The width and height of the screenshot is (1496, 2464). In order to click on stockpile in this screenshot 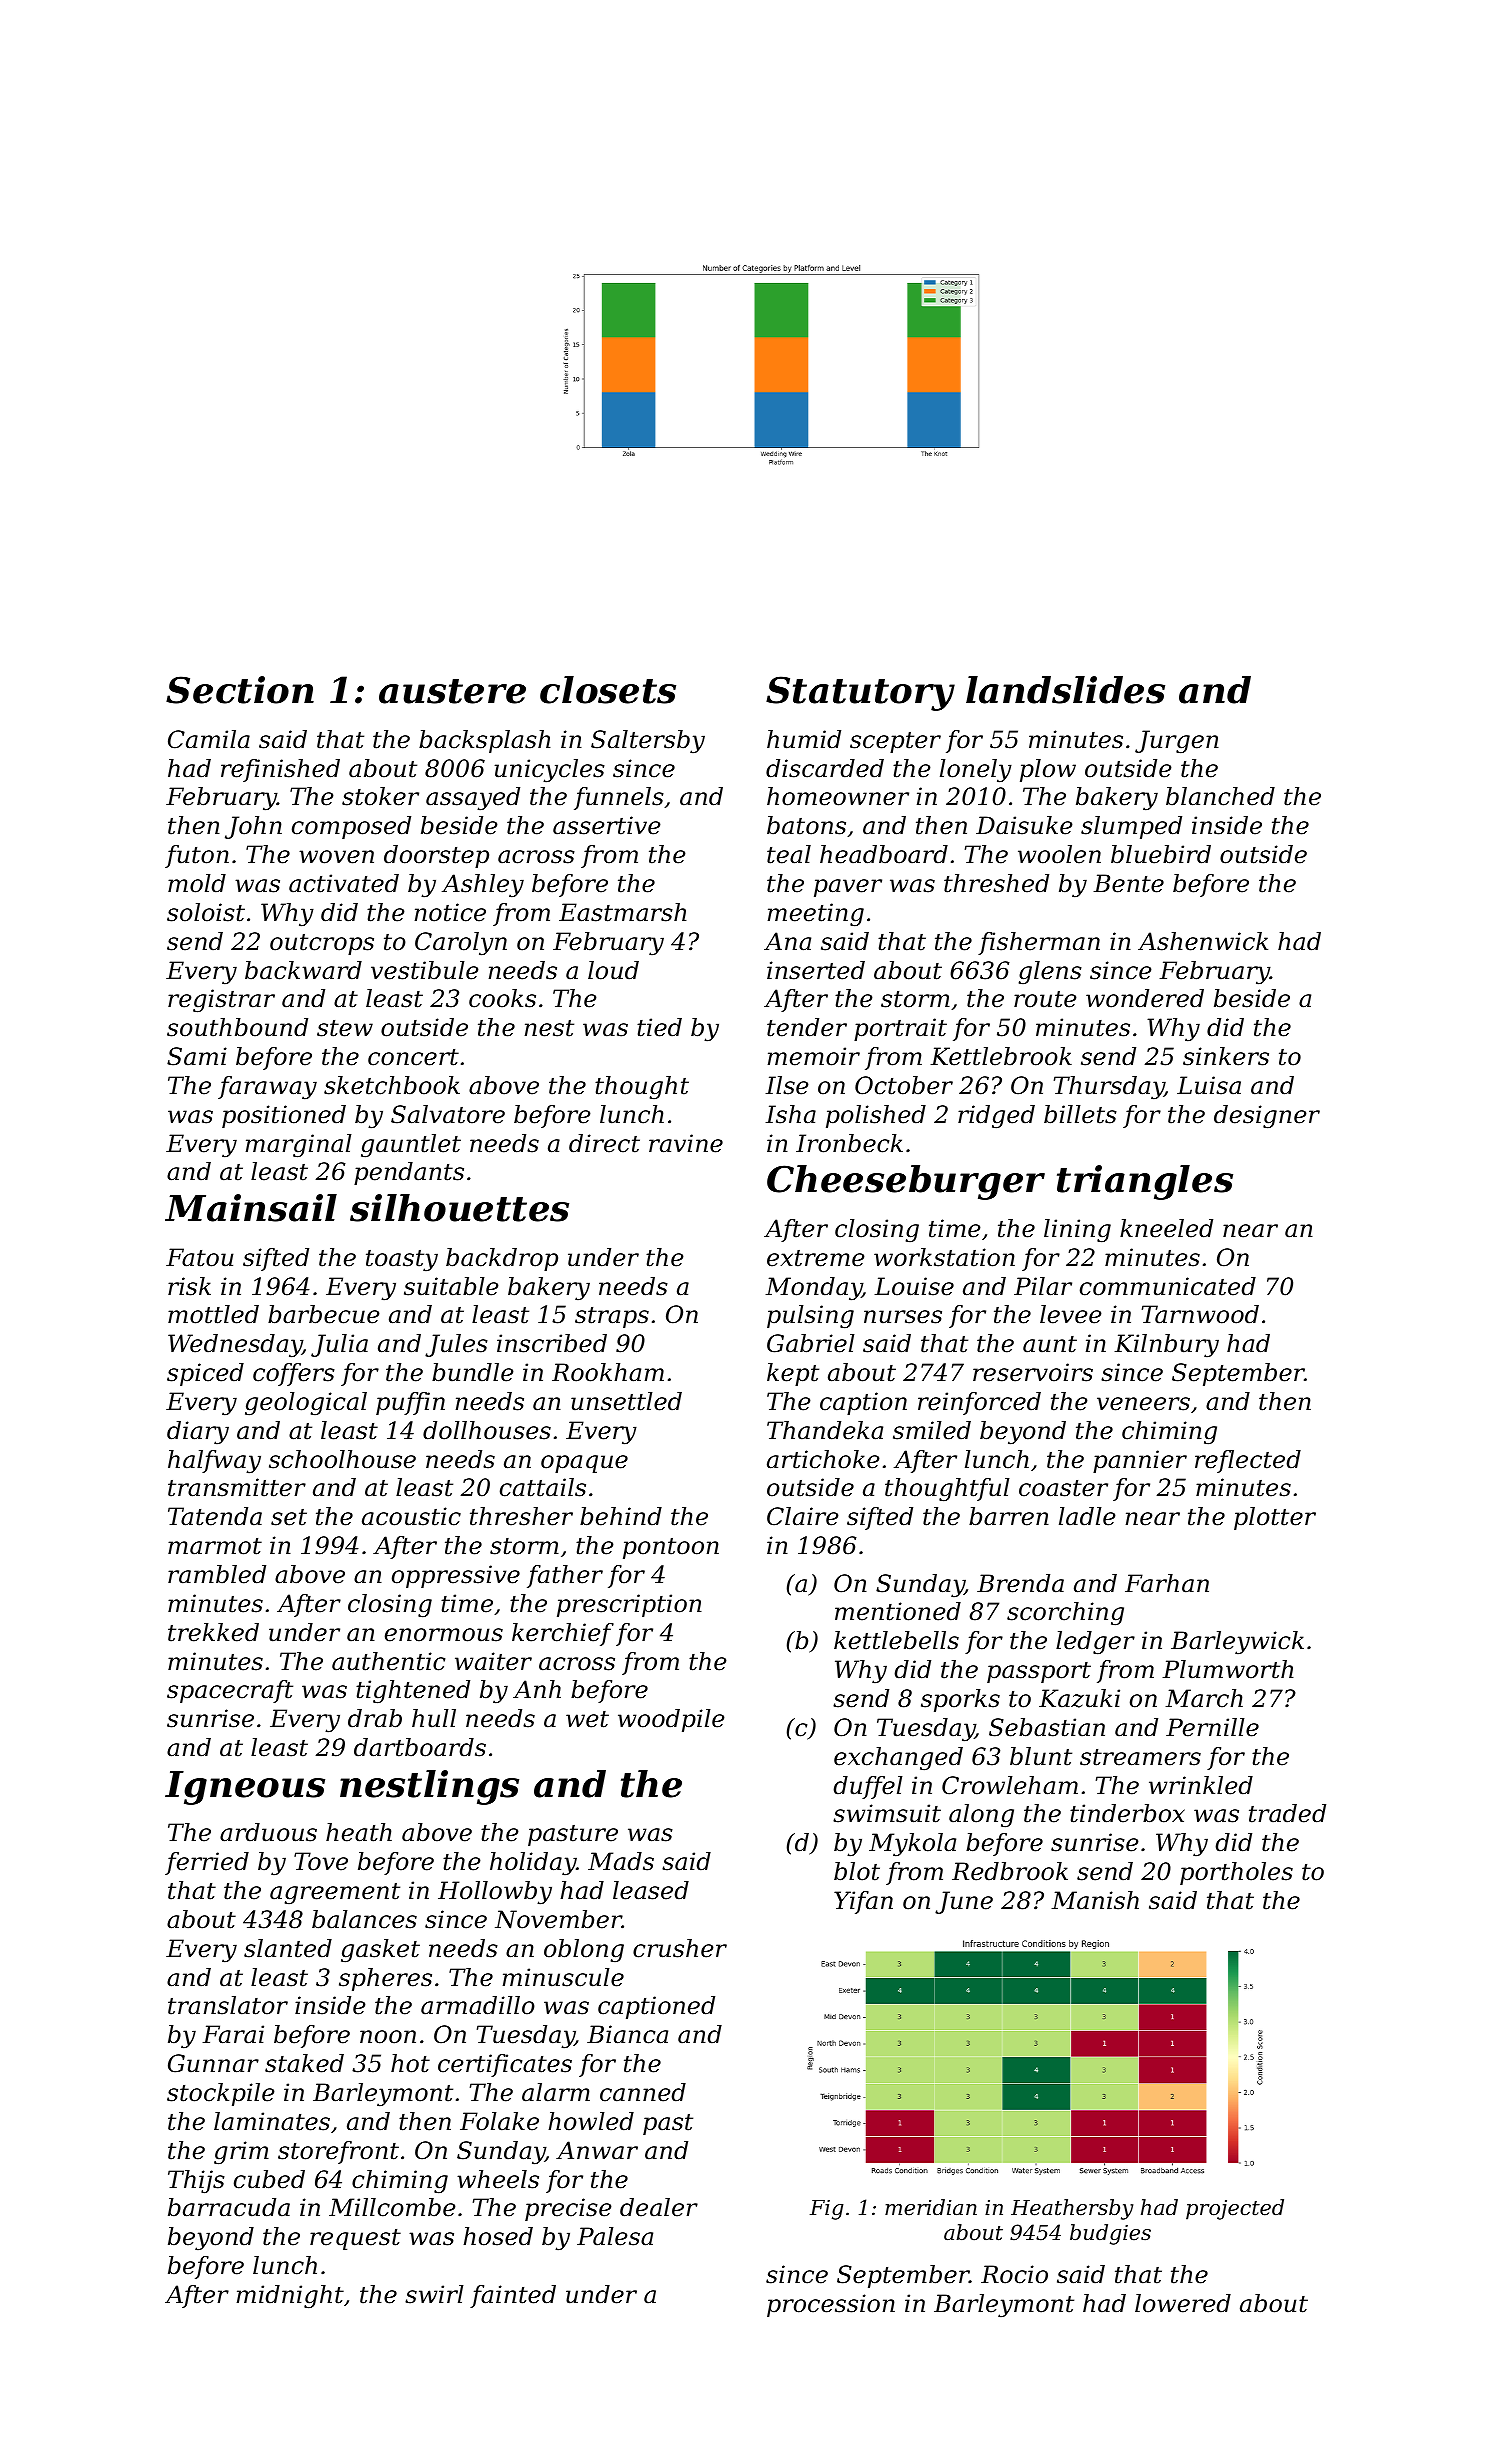, I will do `click(221, 2094)`.
